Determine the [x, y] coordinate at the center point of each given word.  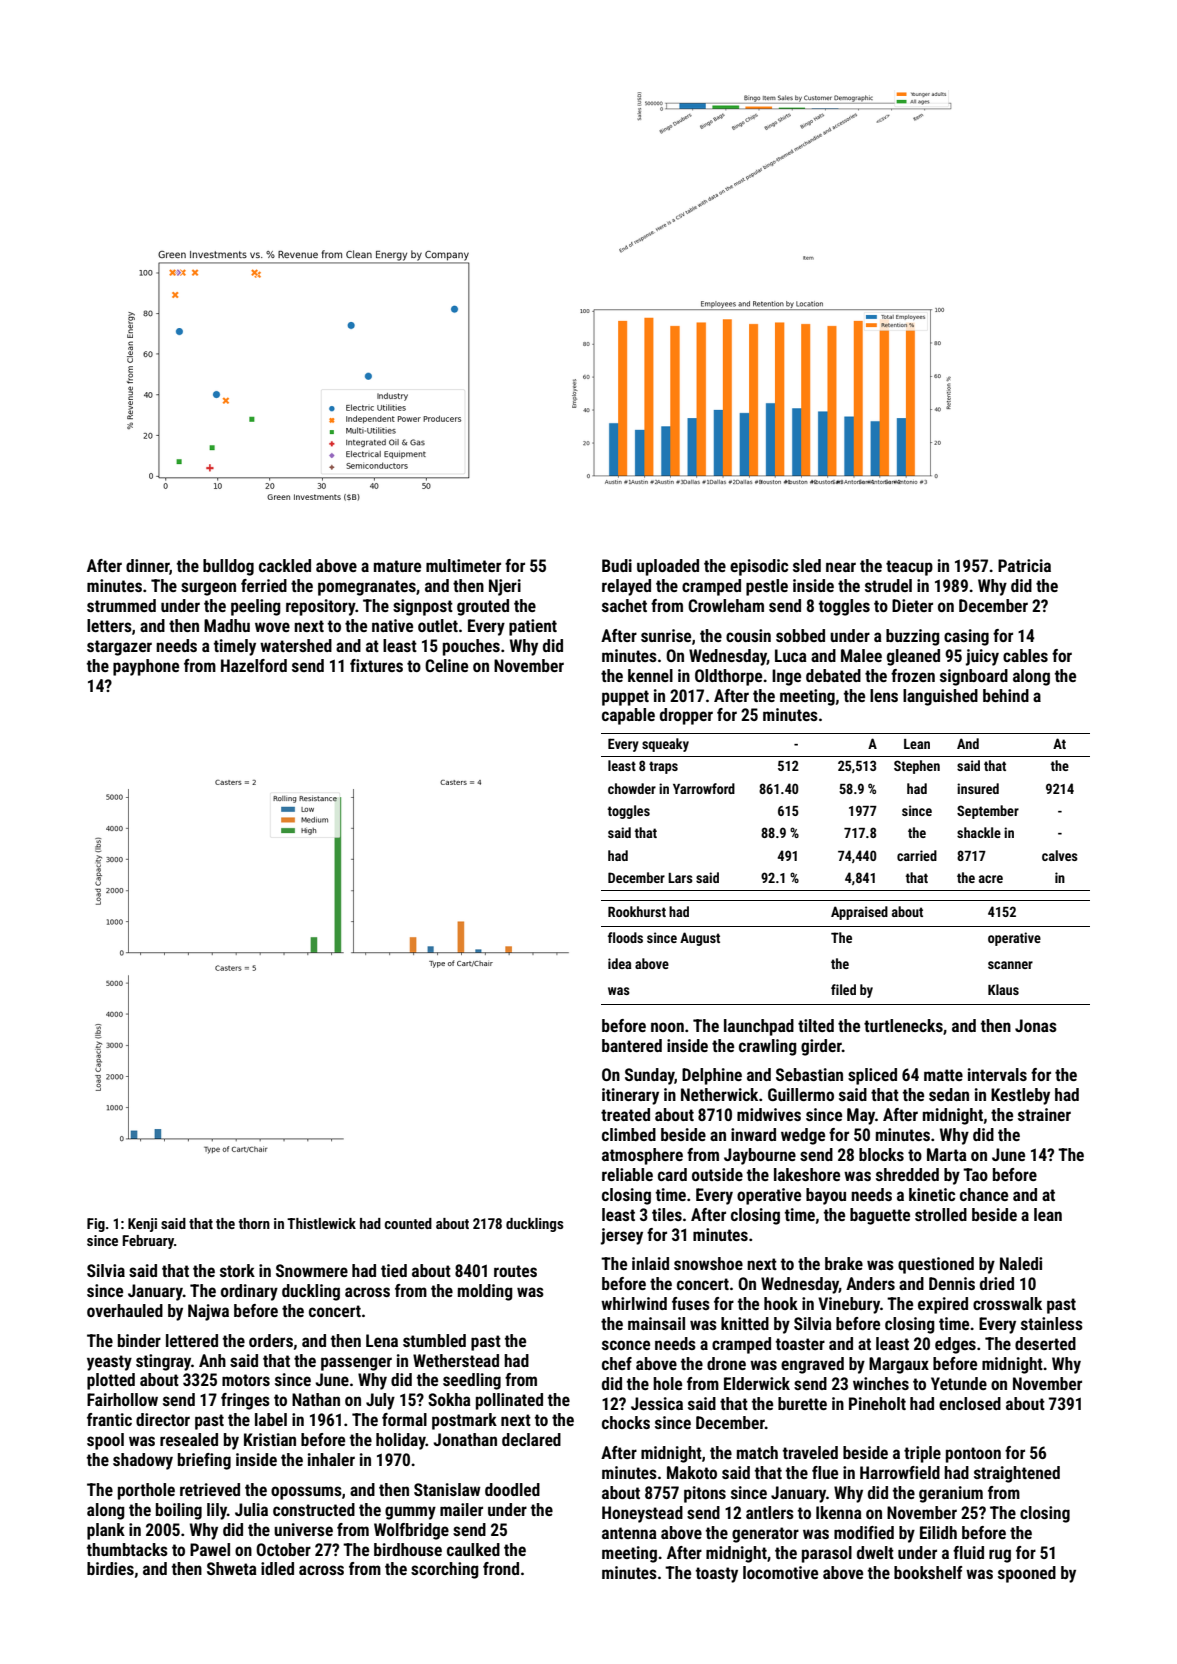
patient [533, 627]
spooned [1027, 1574]
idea [619, 963]
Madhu [227, 625]
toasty [717, 1575]
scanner [1010, 965]
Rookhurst [637, 911]
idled [277, 1568]
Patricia [1024, 565]
